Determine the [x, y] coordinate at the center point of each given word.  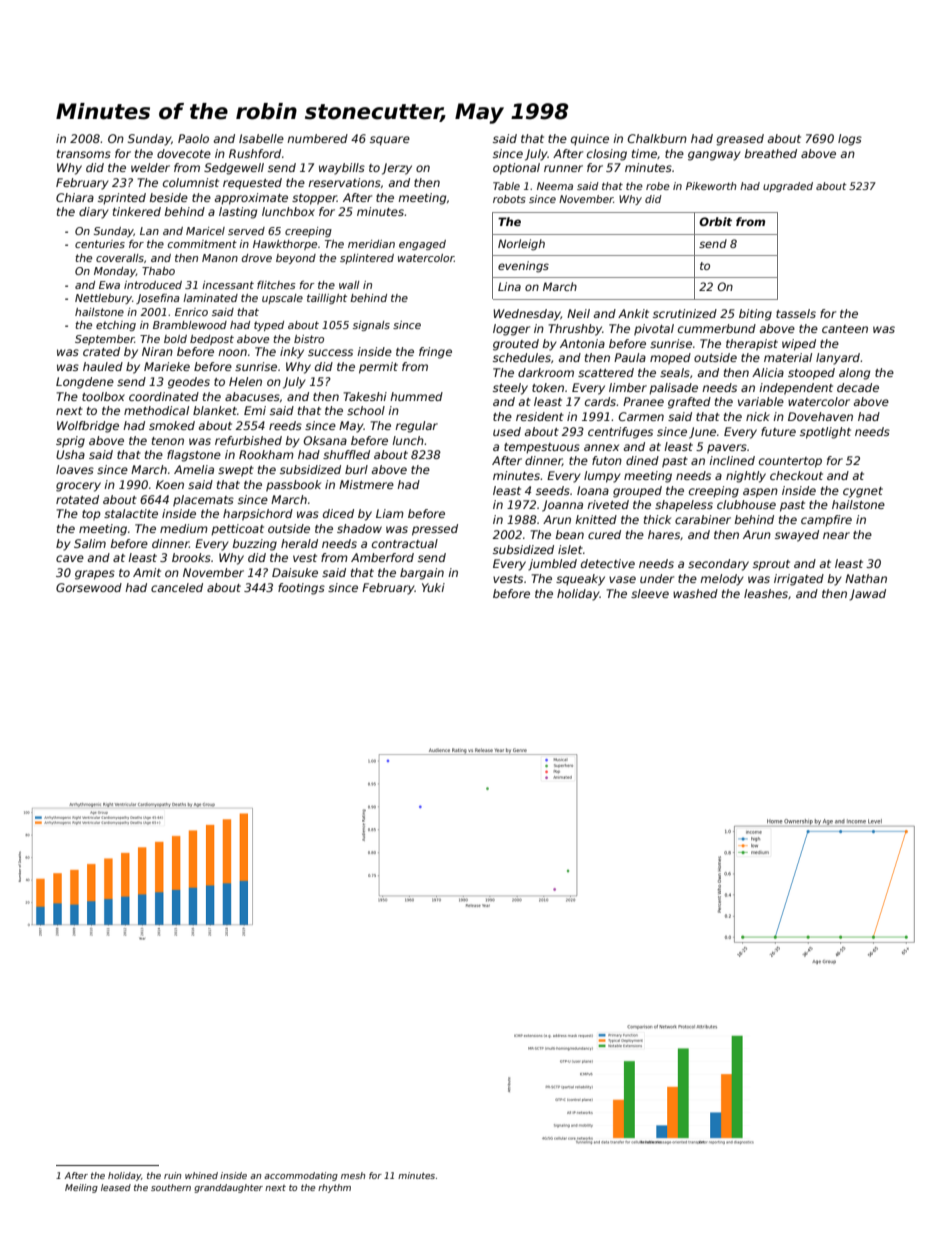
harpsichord [258, 515]
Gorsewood [89, 587]
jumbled [552, 565]
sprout [771, 565]
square [390, 141]
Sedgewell [234, 169]
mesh [353, 1175]
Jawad [867, 595]
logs [850, 140]
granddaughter [228, 1188]
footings [301, 589]
